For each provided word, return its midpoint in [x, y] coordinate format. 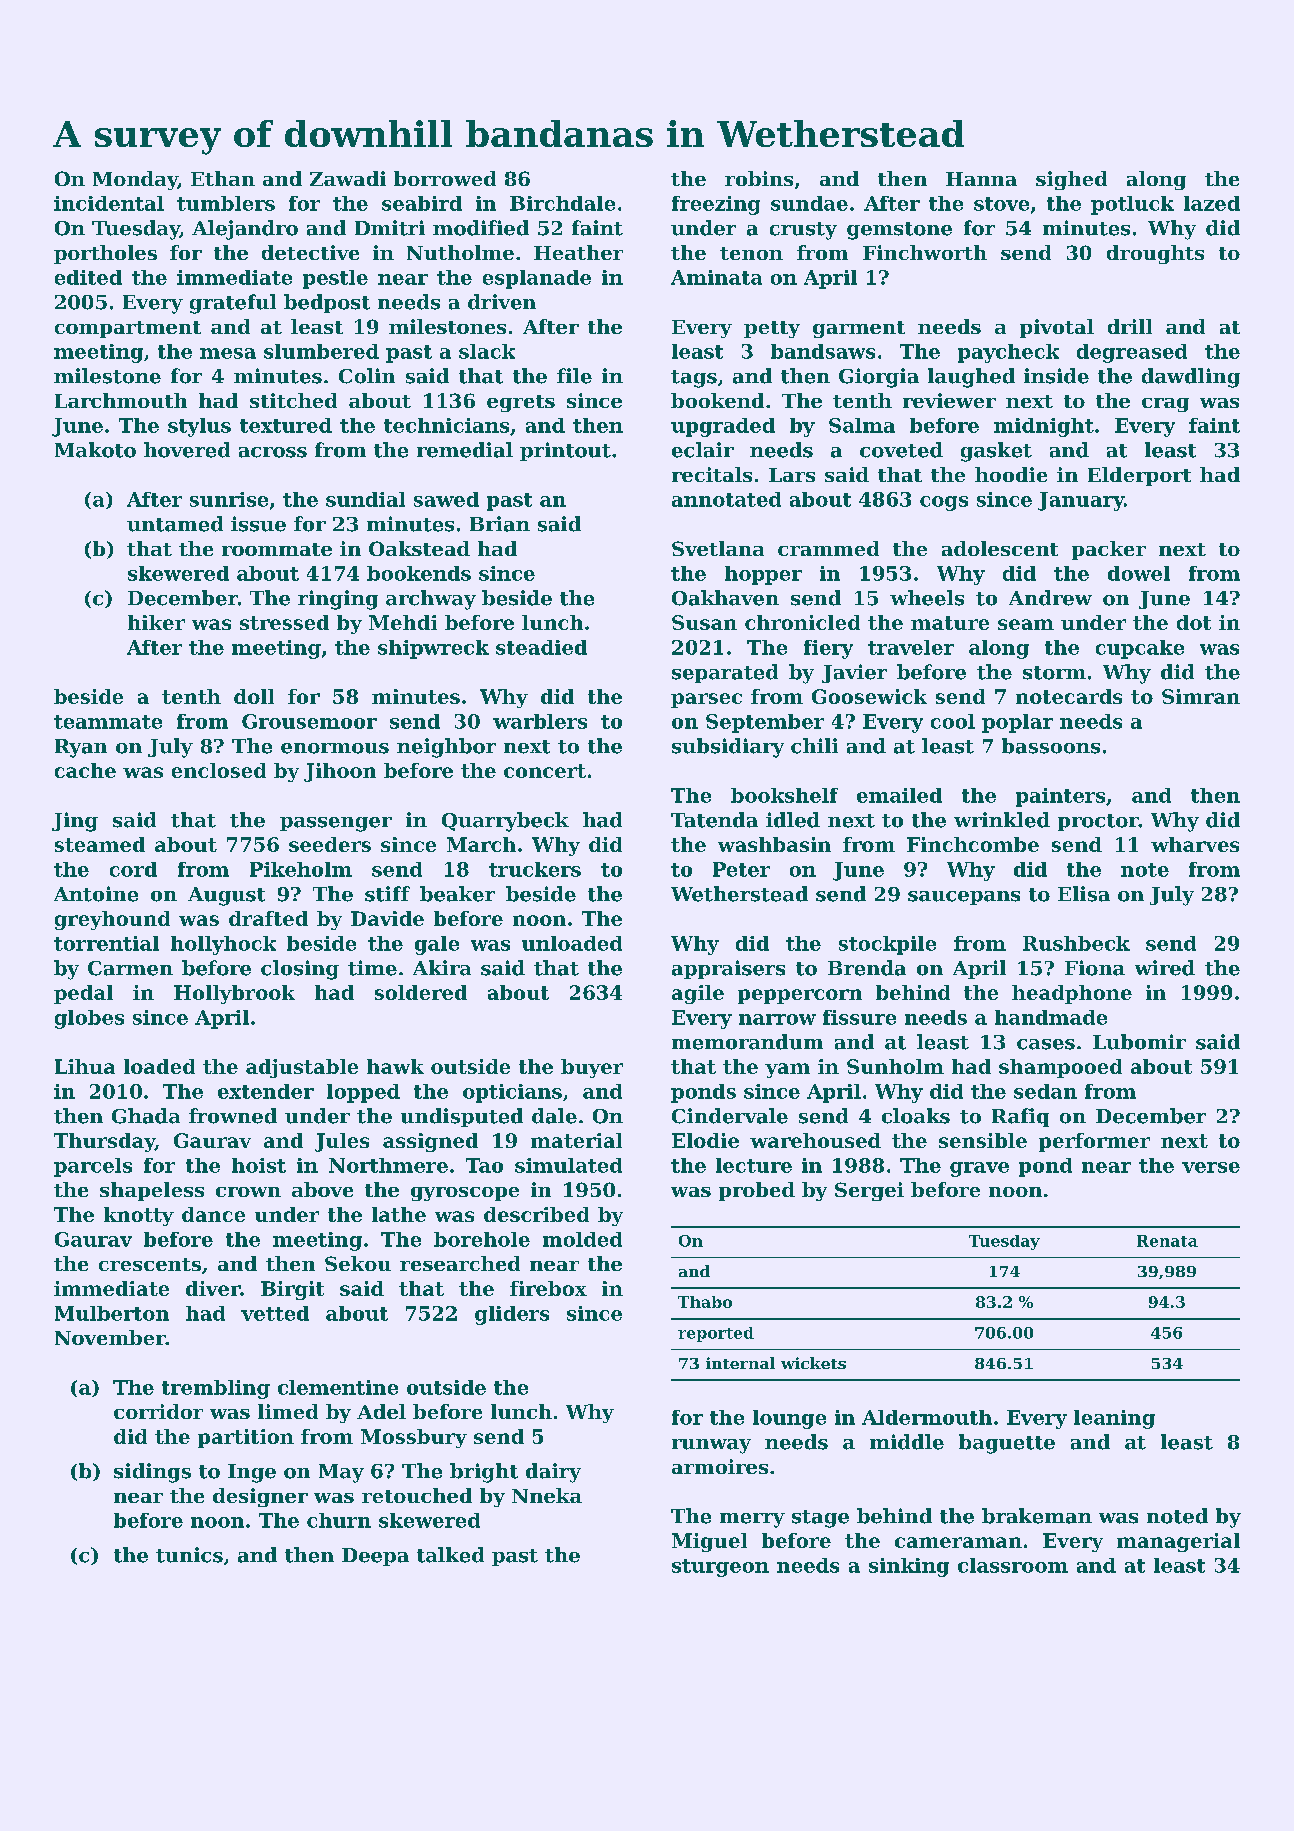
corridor [158, 1411]
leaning [1114, 1419]
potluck [1132, 205]
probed [757, 1191]
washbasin [774, 844]
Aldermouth [927, 1417]
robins [759, 178]
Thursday [104, 1142]
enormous [335, 748]
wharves [1195, 844]
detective [310, 252]
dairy [553, 1473]
